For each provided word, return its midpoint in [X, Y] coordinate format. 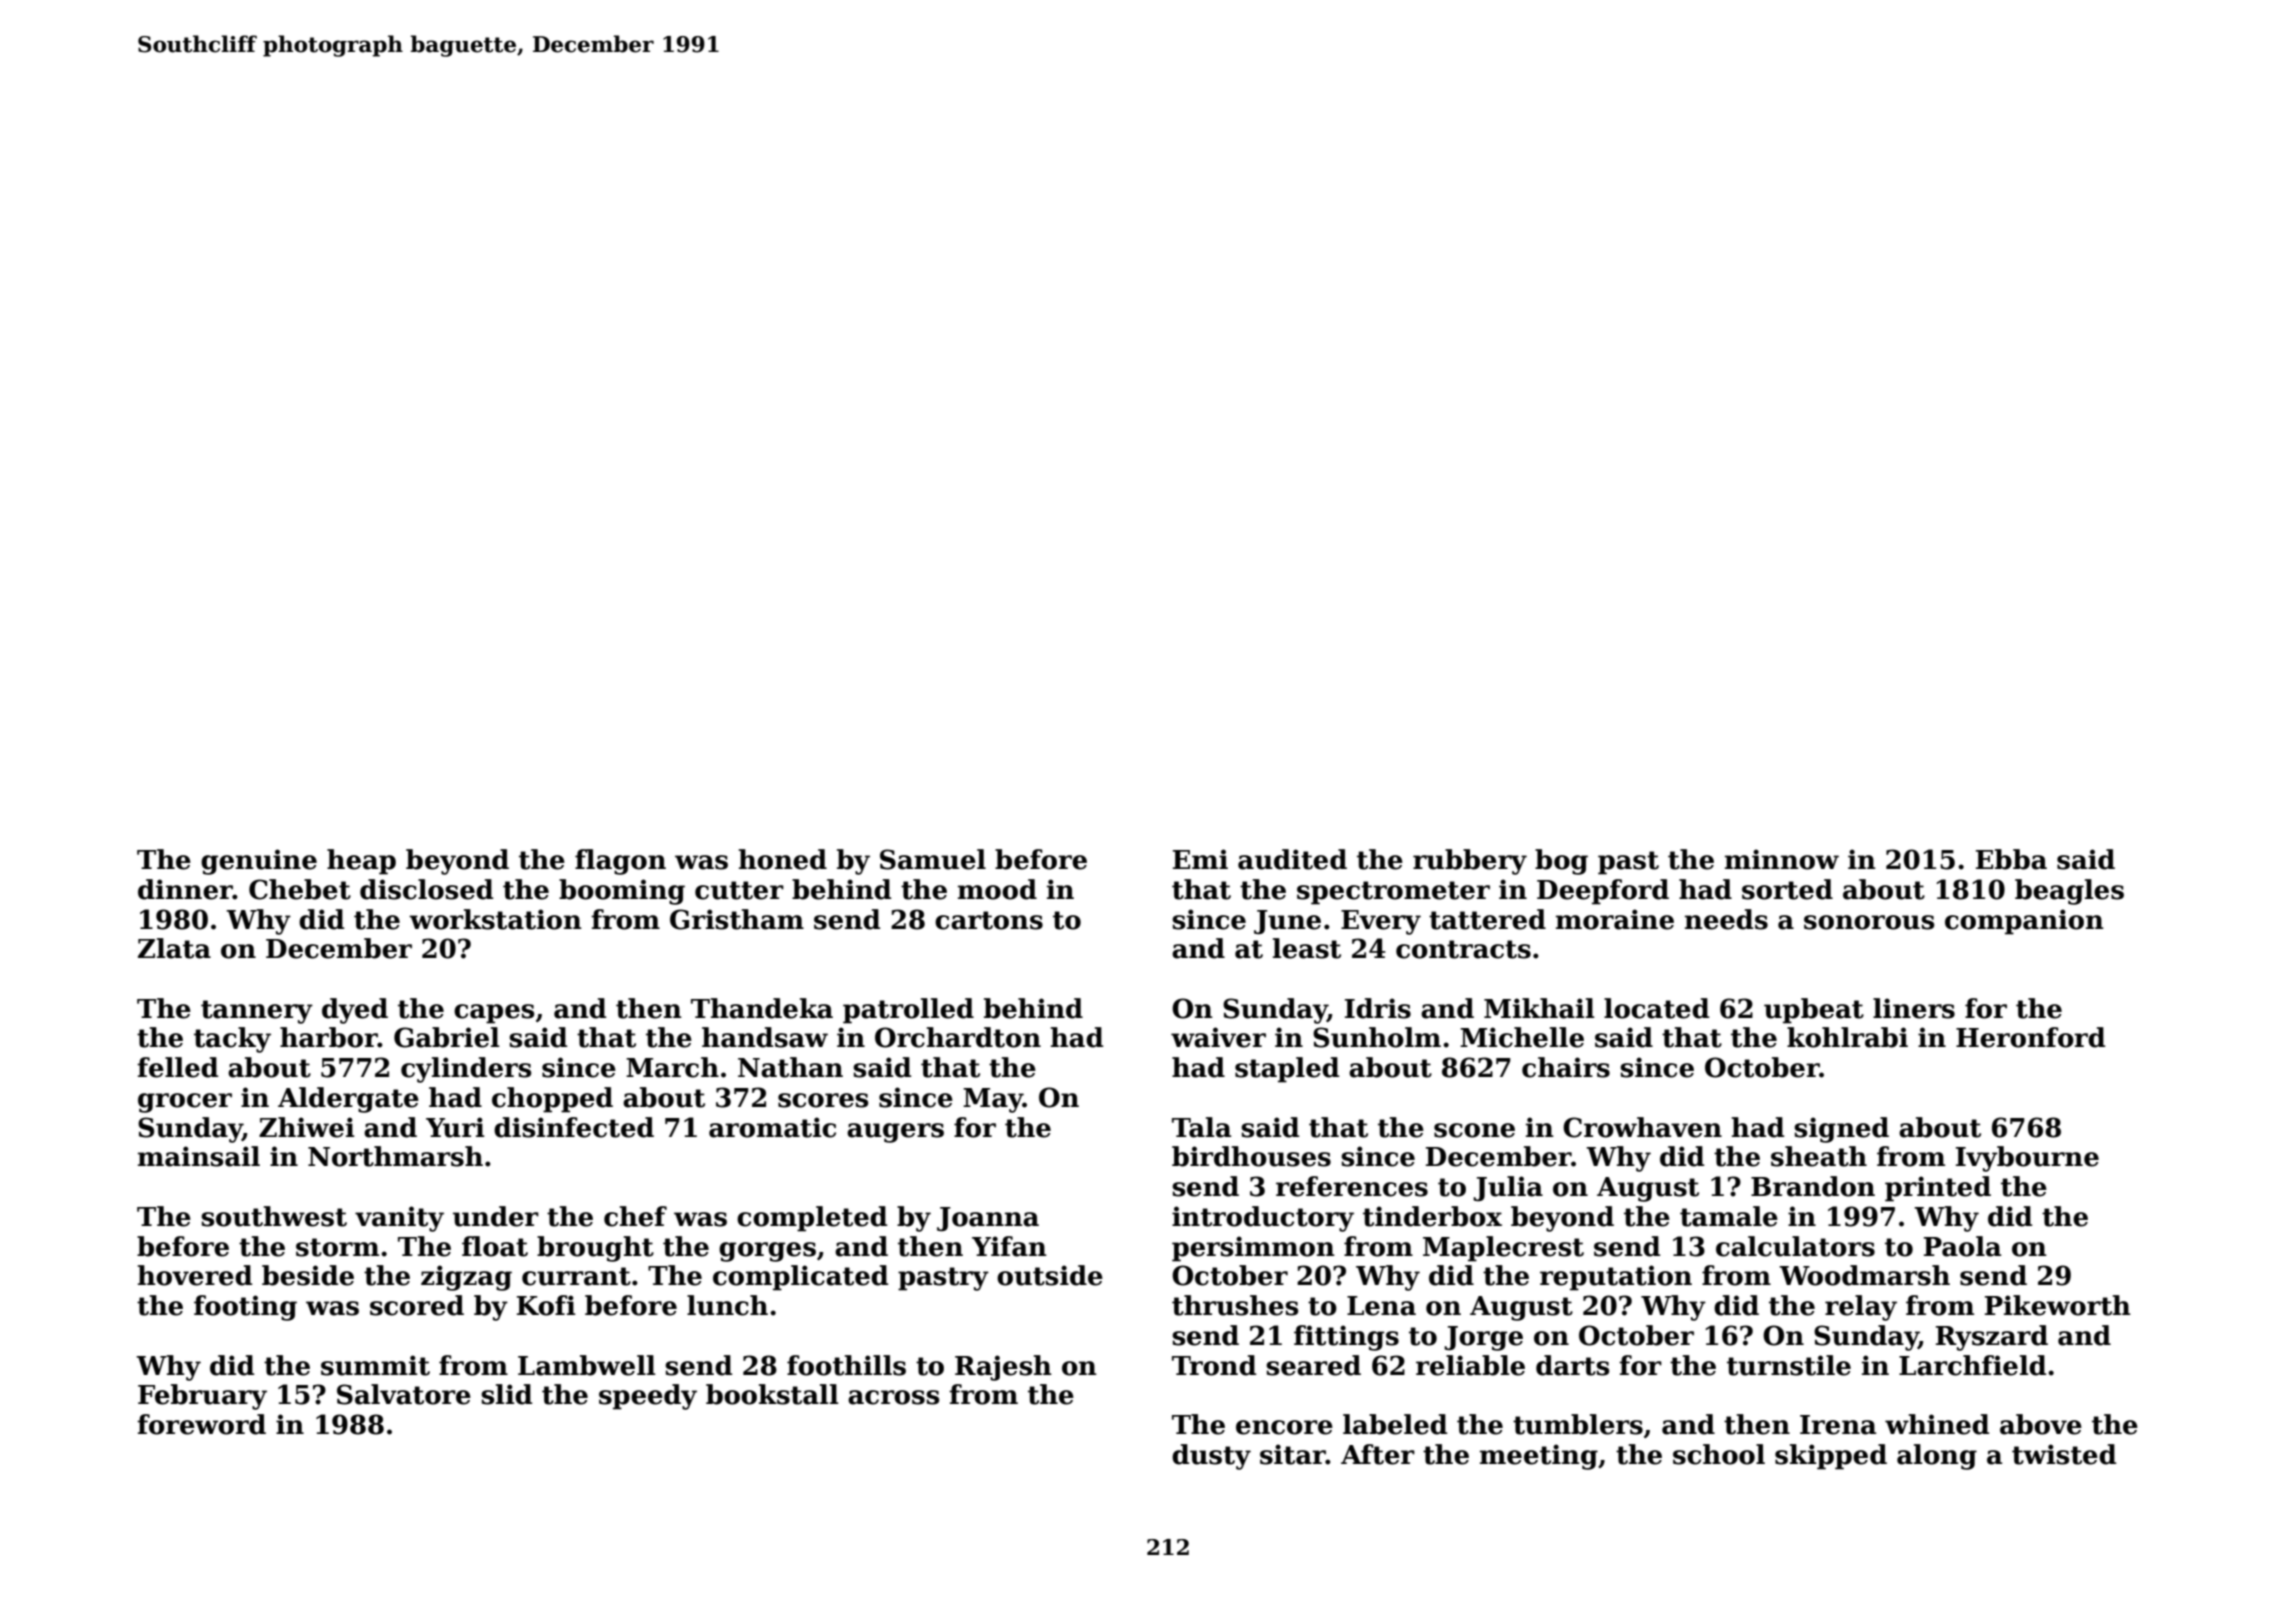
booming [622, 892]
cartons [989, 920]
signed [1841, 1130]
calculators [1795, 1246]
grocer [185, 1103]
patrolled [908, 1011]
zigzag [466, 1278]
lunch [727, 1305]
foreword [201, 1424]
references [1352, 1186]
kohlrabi [1847, 1037]
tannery [257, 1012]
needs [1726, 919]
